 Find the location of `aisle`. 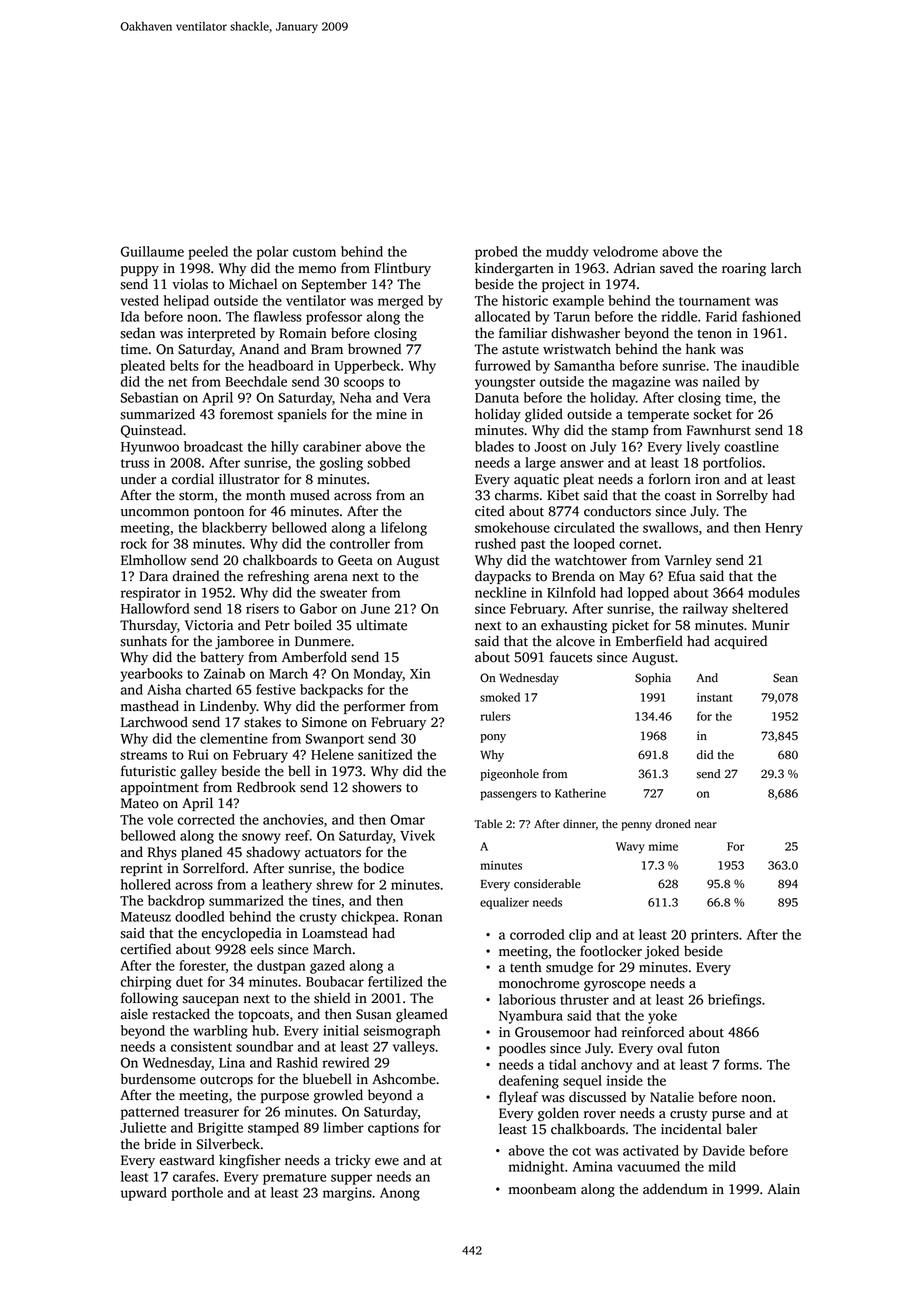

aisle is located at coordinates (134, 1014).
